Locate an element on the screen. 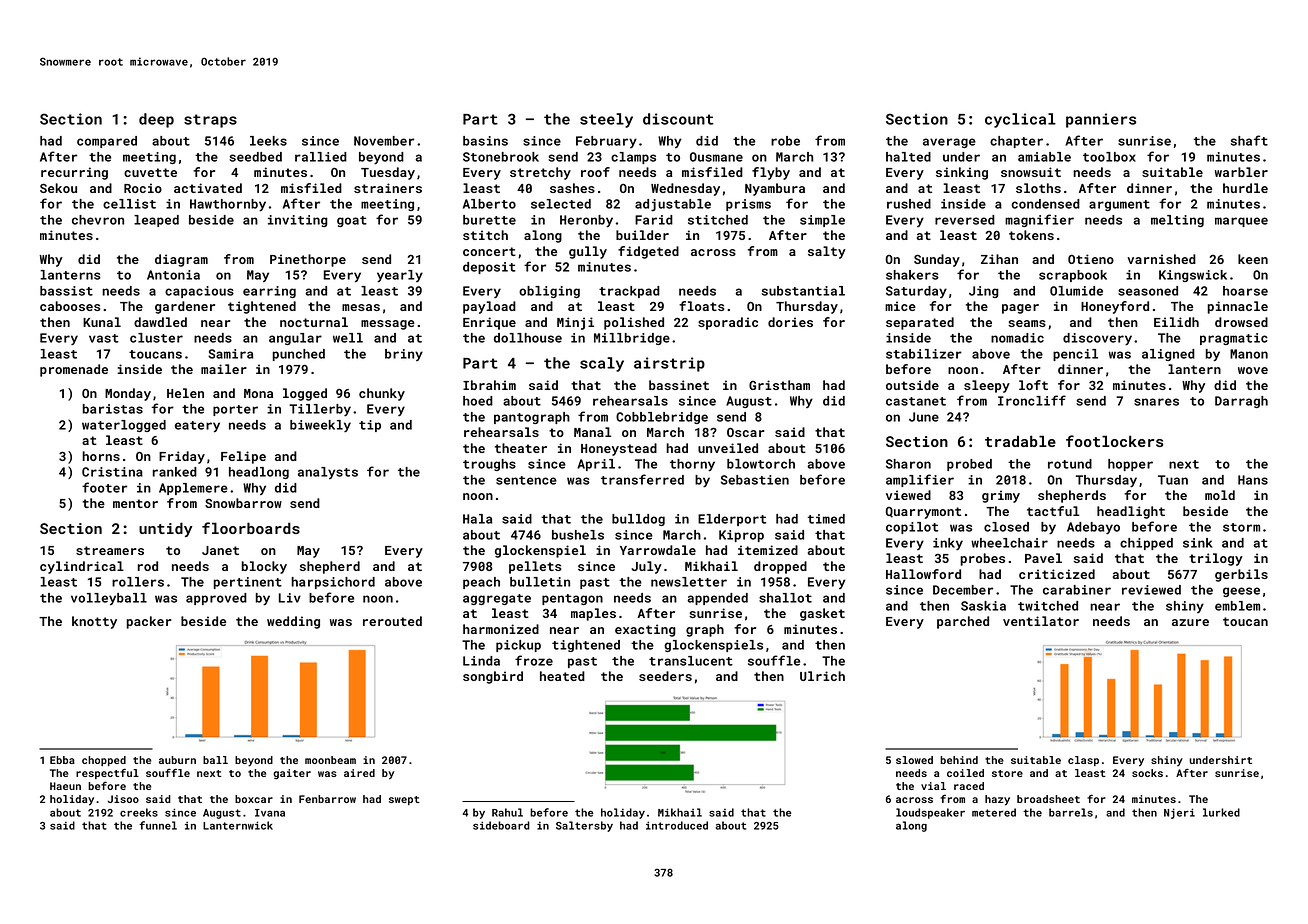 This screenshot has width=1308, height=924. steely is located at coordinates (606, 120).
